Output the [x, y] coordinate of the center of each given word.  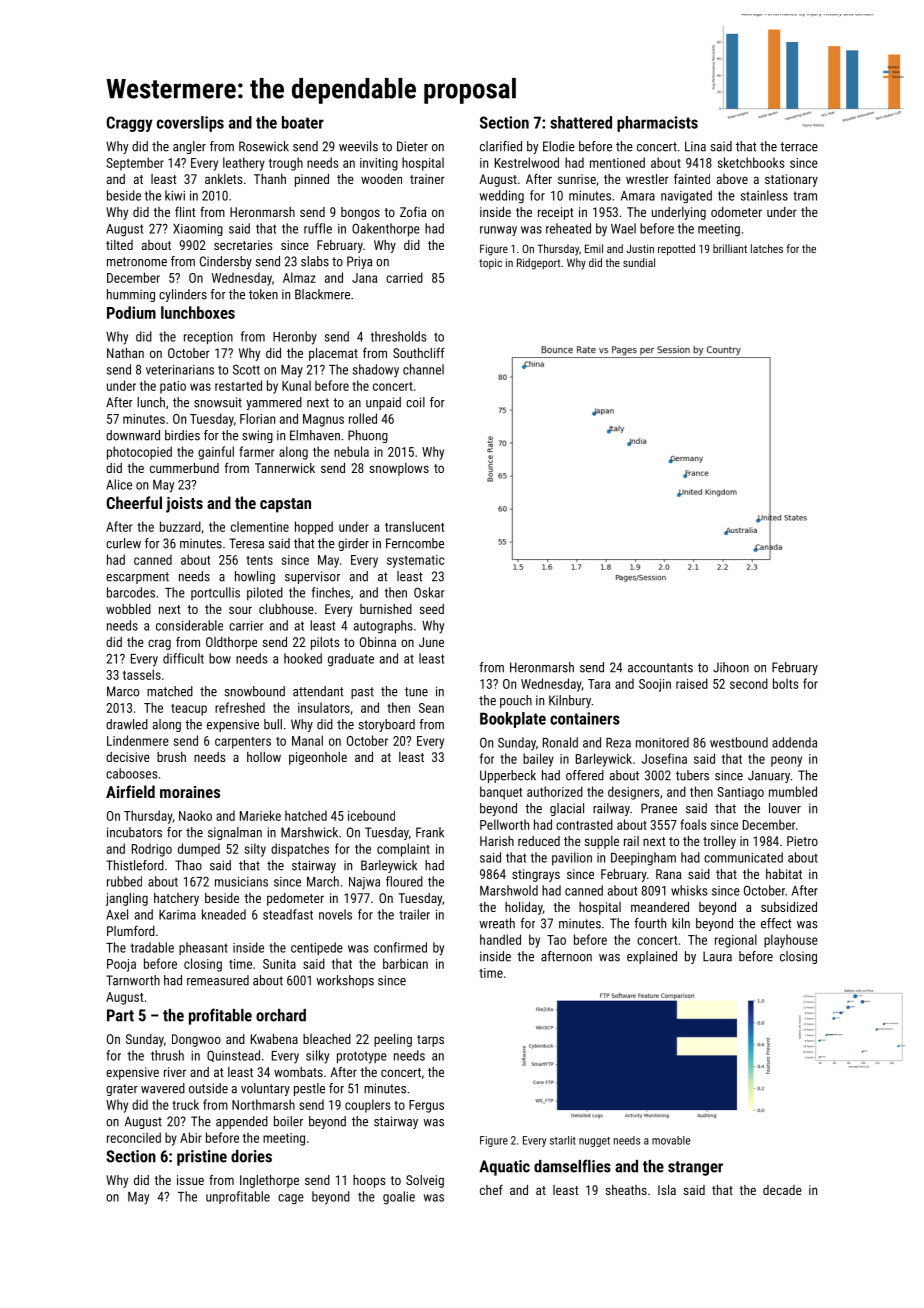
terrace [799, 147]
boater [303, 122]
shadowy [376, 371]
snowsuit [218, 402]
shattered [581, 122]
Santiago [740, 793]
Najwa [364, 883]
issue [190, 1180]
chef [491, 1189]
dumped [199, 850]
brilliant [730, 248]
